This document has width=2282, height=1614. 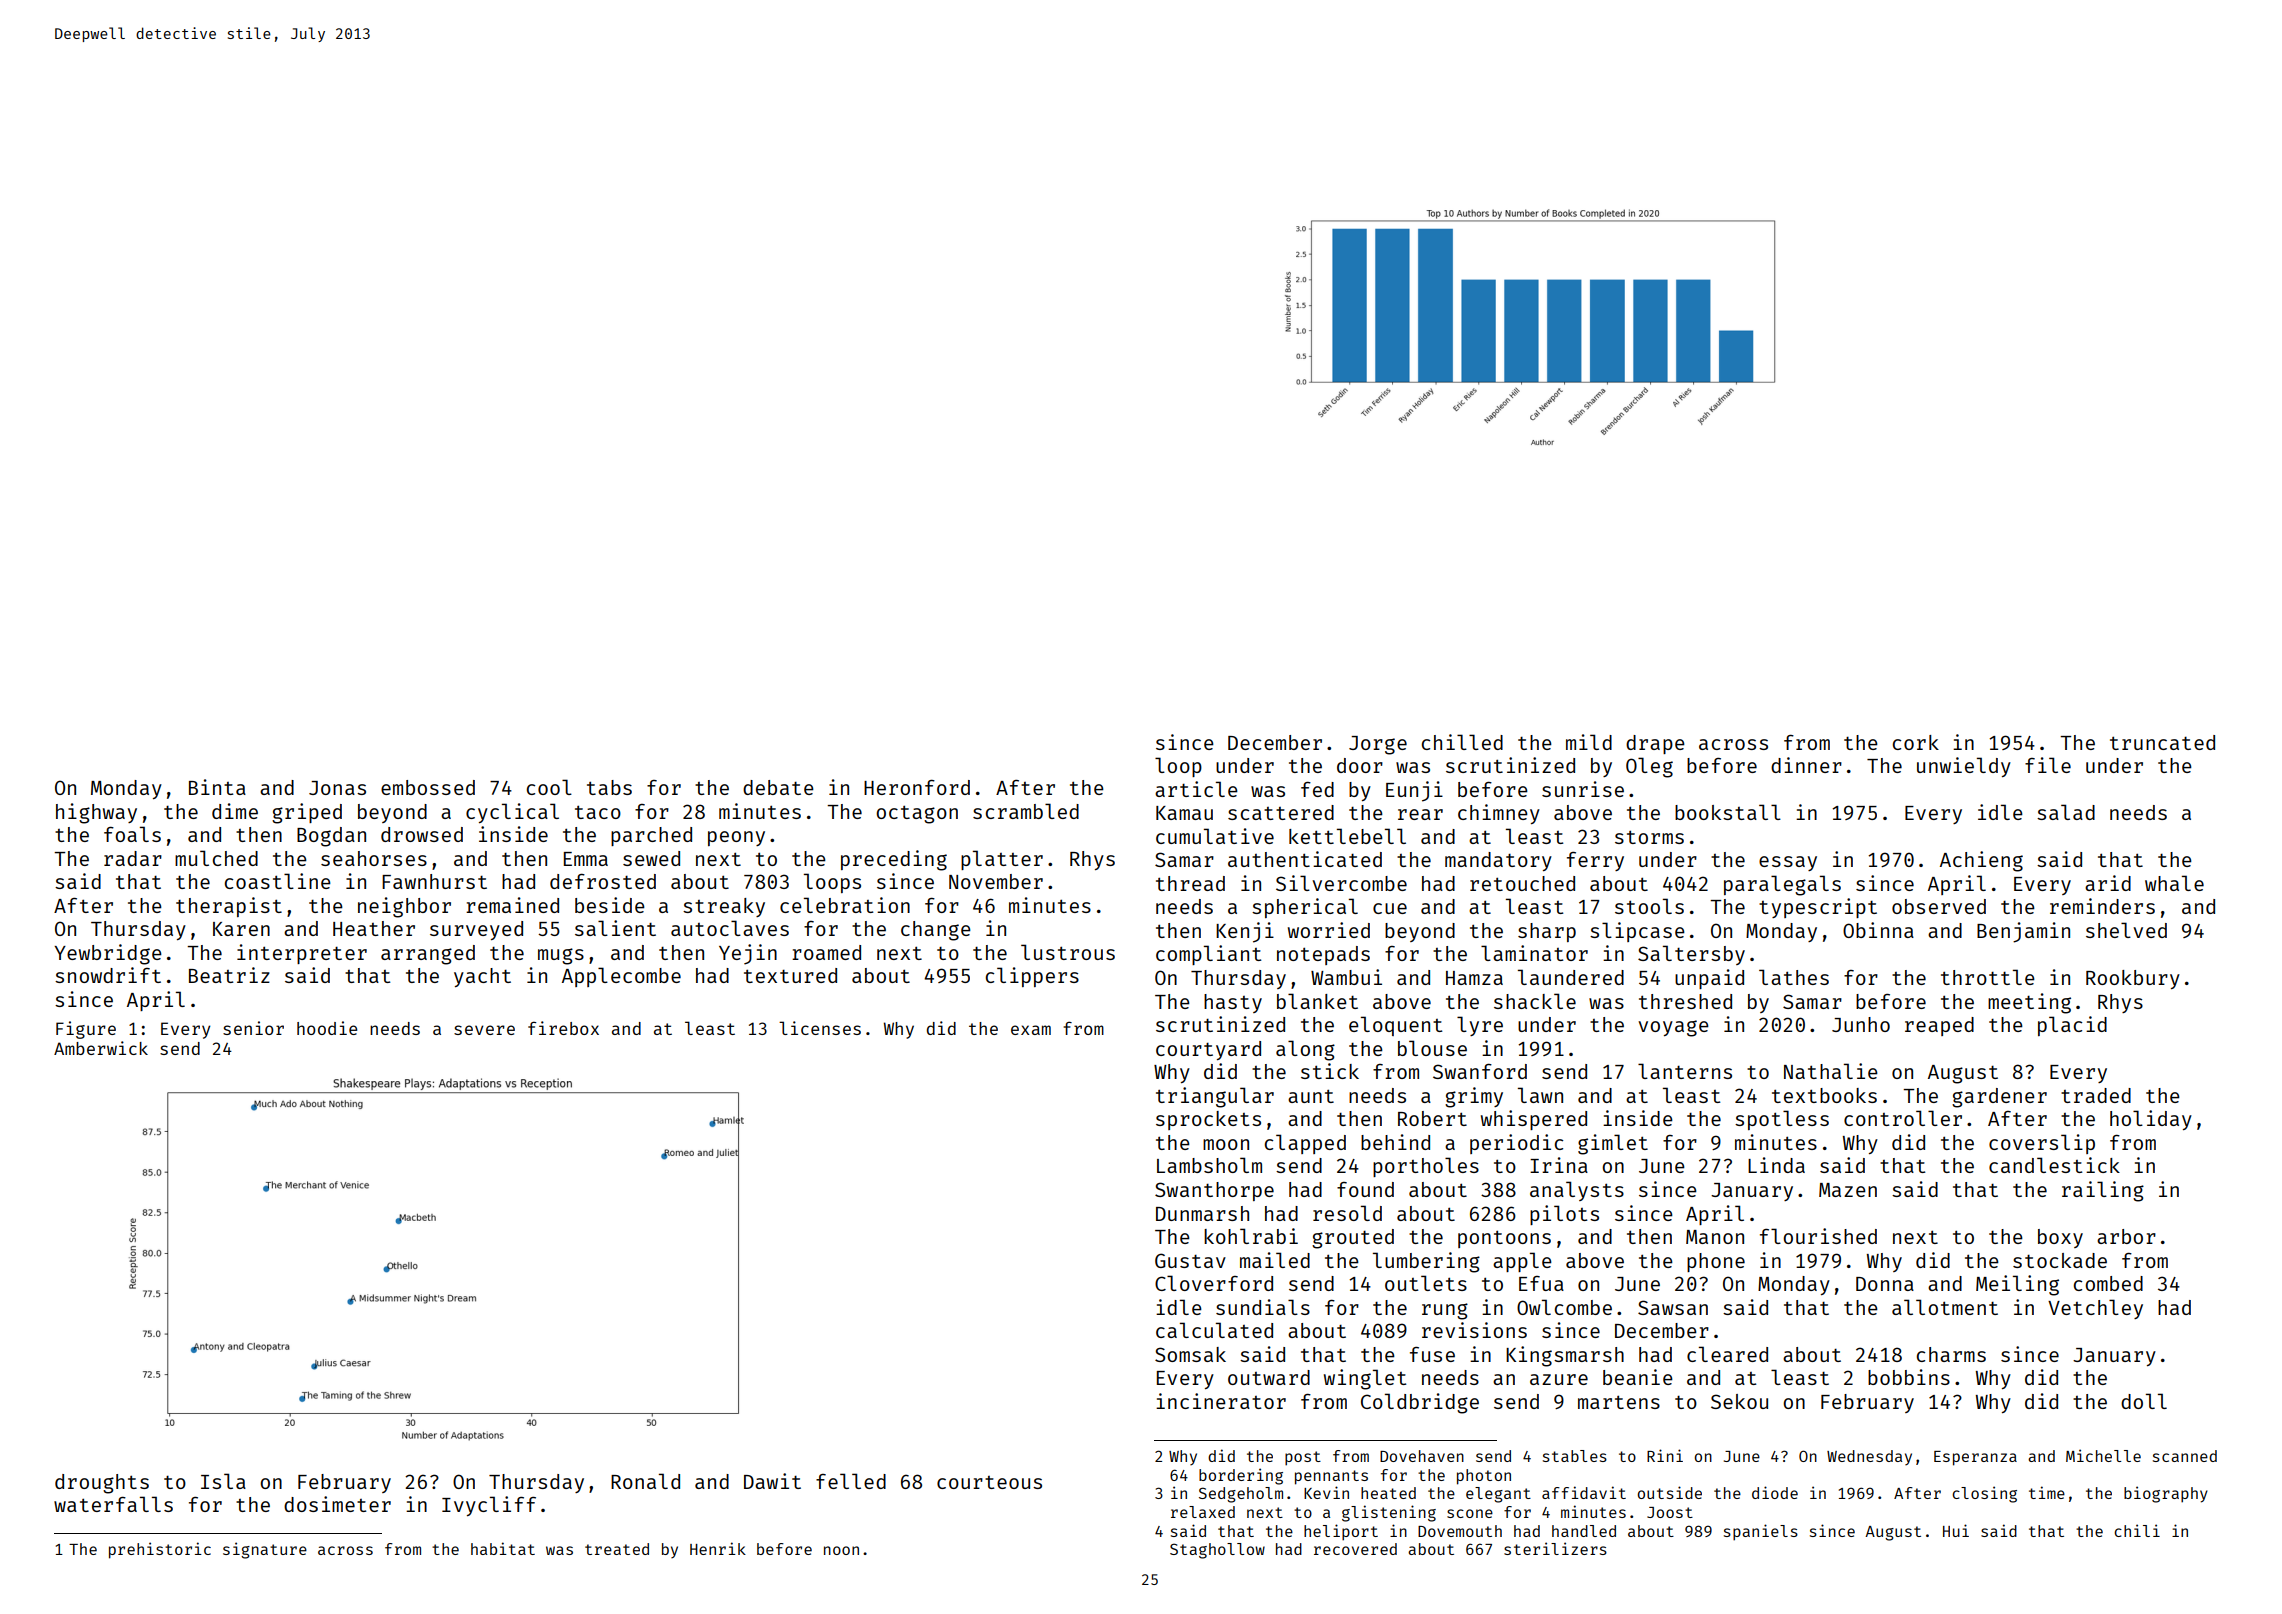 What do you see at coordinates (113, 1504) in the document?
I see `waterfalls` at bounding box center [113, 1504].
